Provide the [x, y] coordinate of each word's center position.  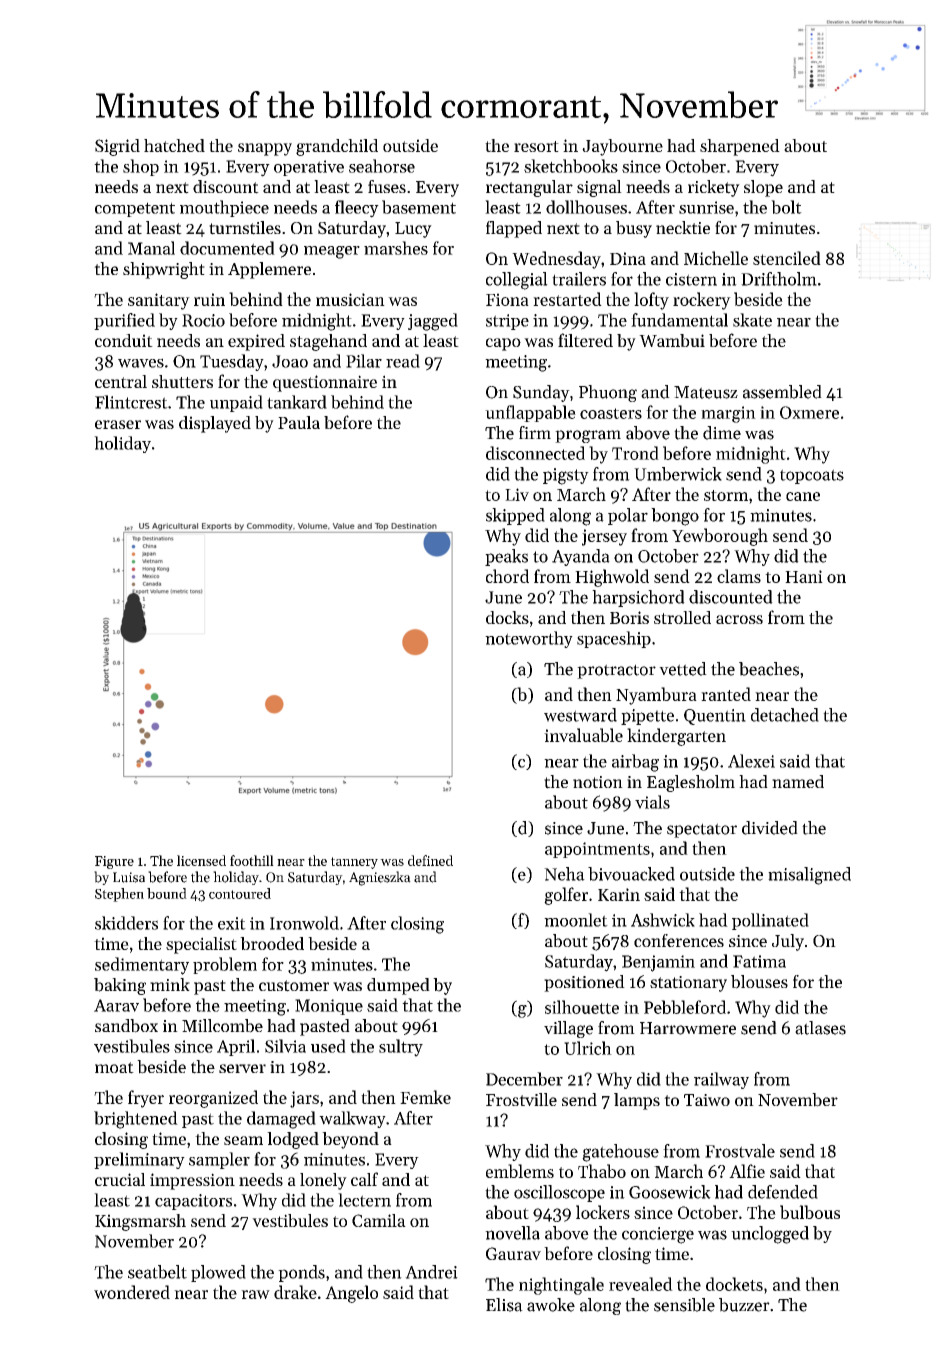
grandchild [337, 147]
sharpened [740, 147]
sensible [684, 1305]
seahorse [382, 166]
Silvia [285, 1046]
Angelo [351, 1294]
